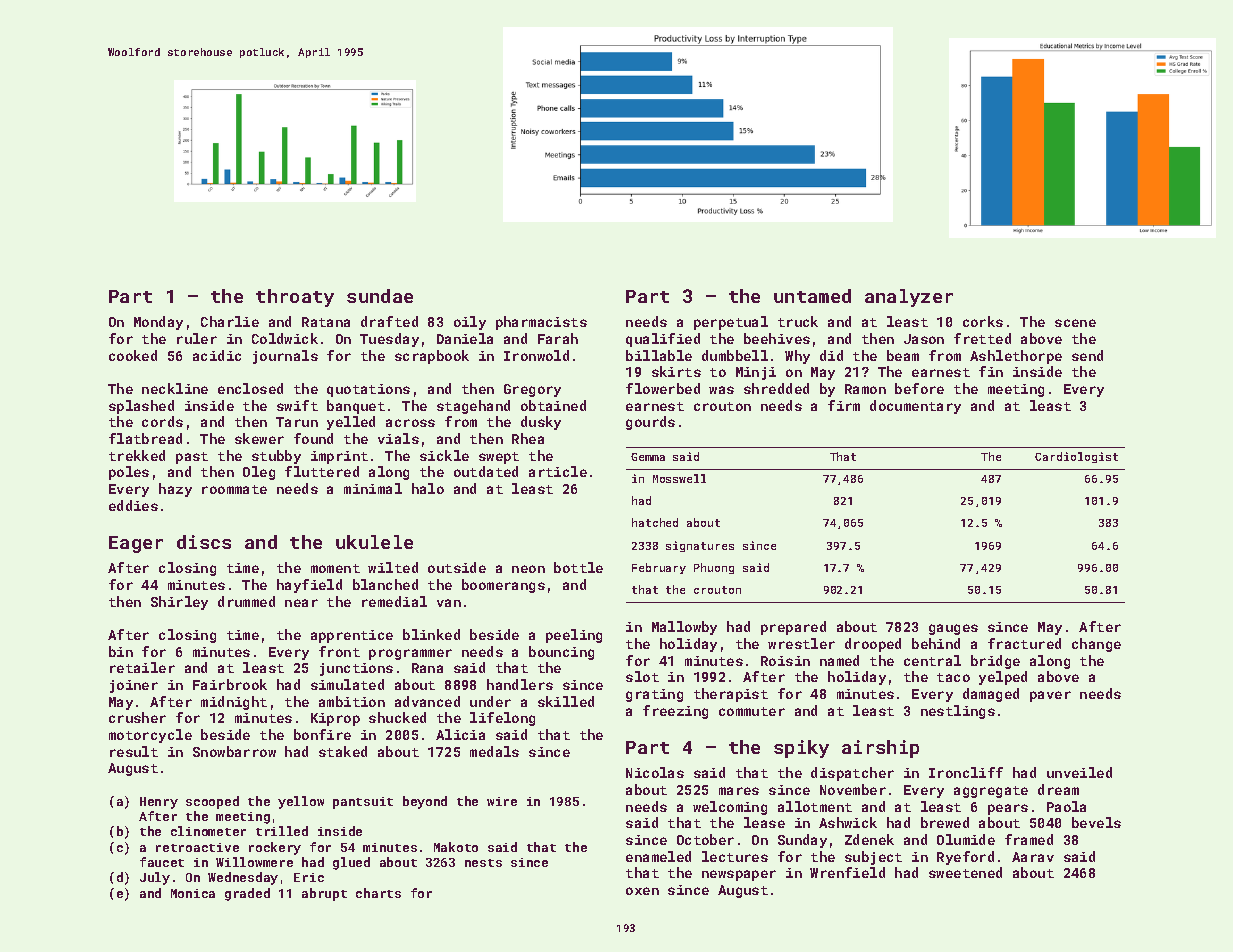  What do you see at coordinates (654, 695) in the screenshot?
I see `grating` at bounding box center [654, 695].
